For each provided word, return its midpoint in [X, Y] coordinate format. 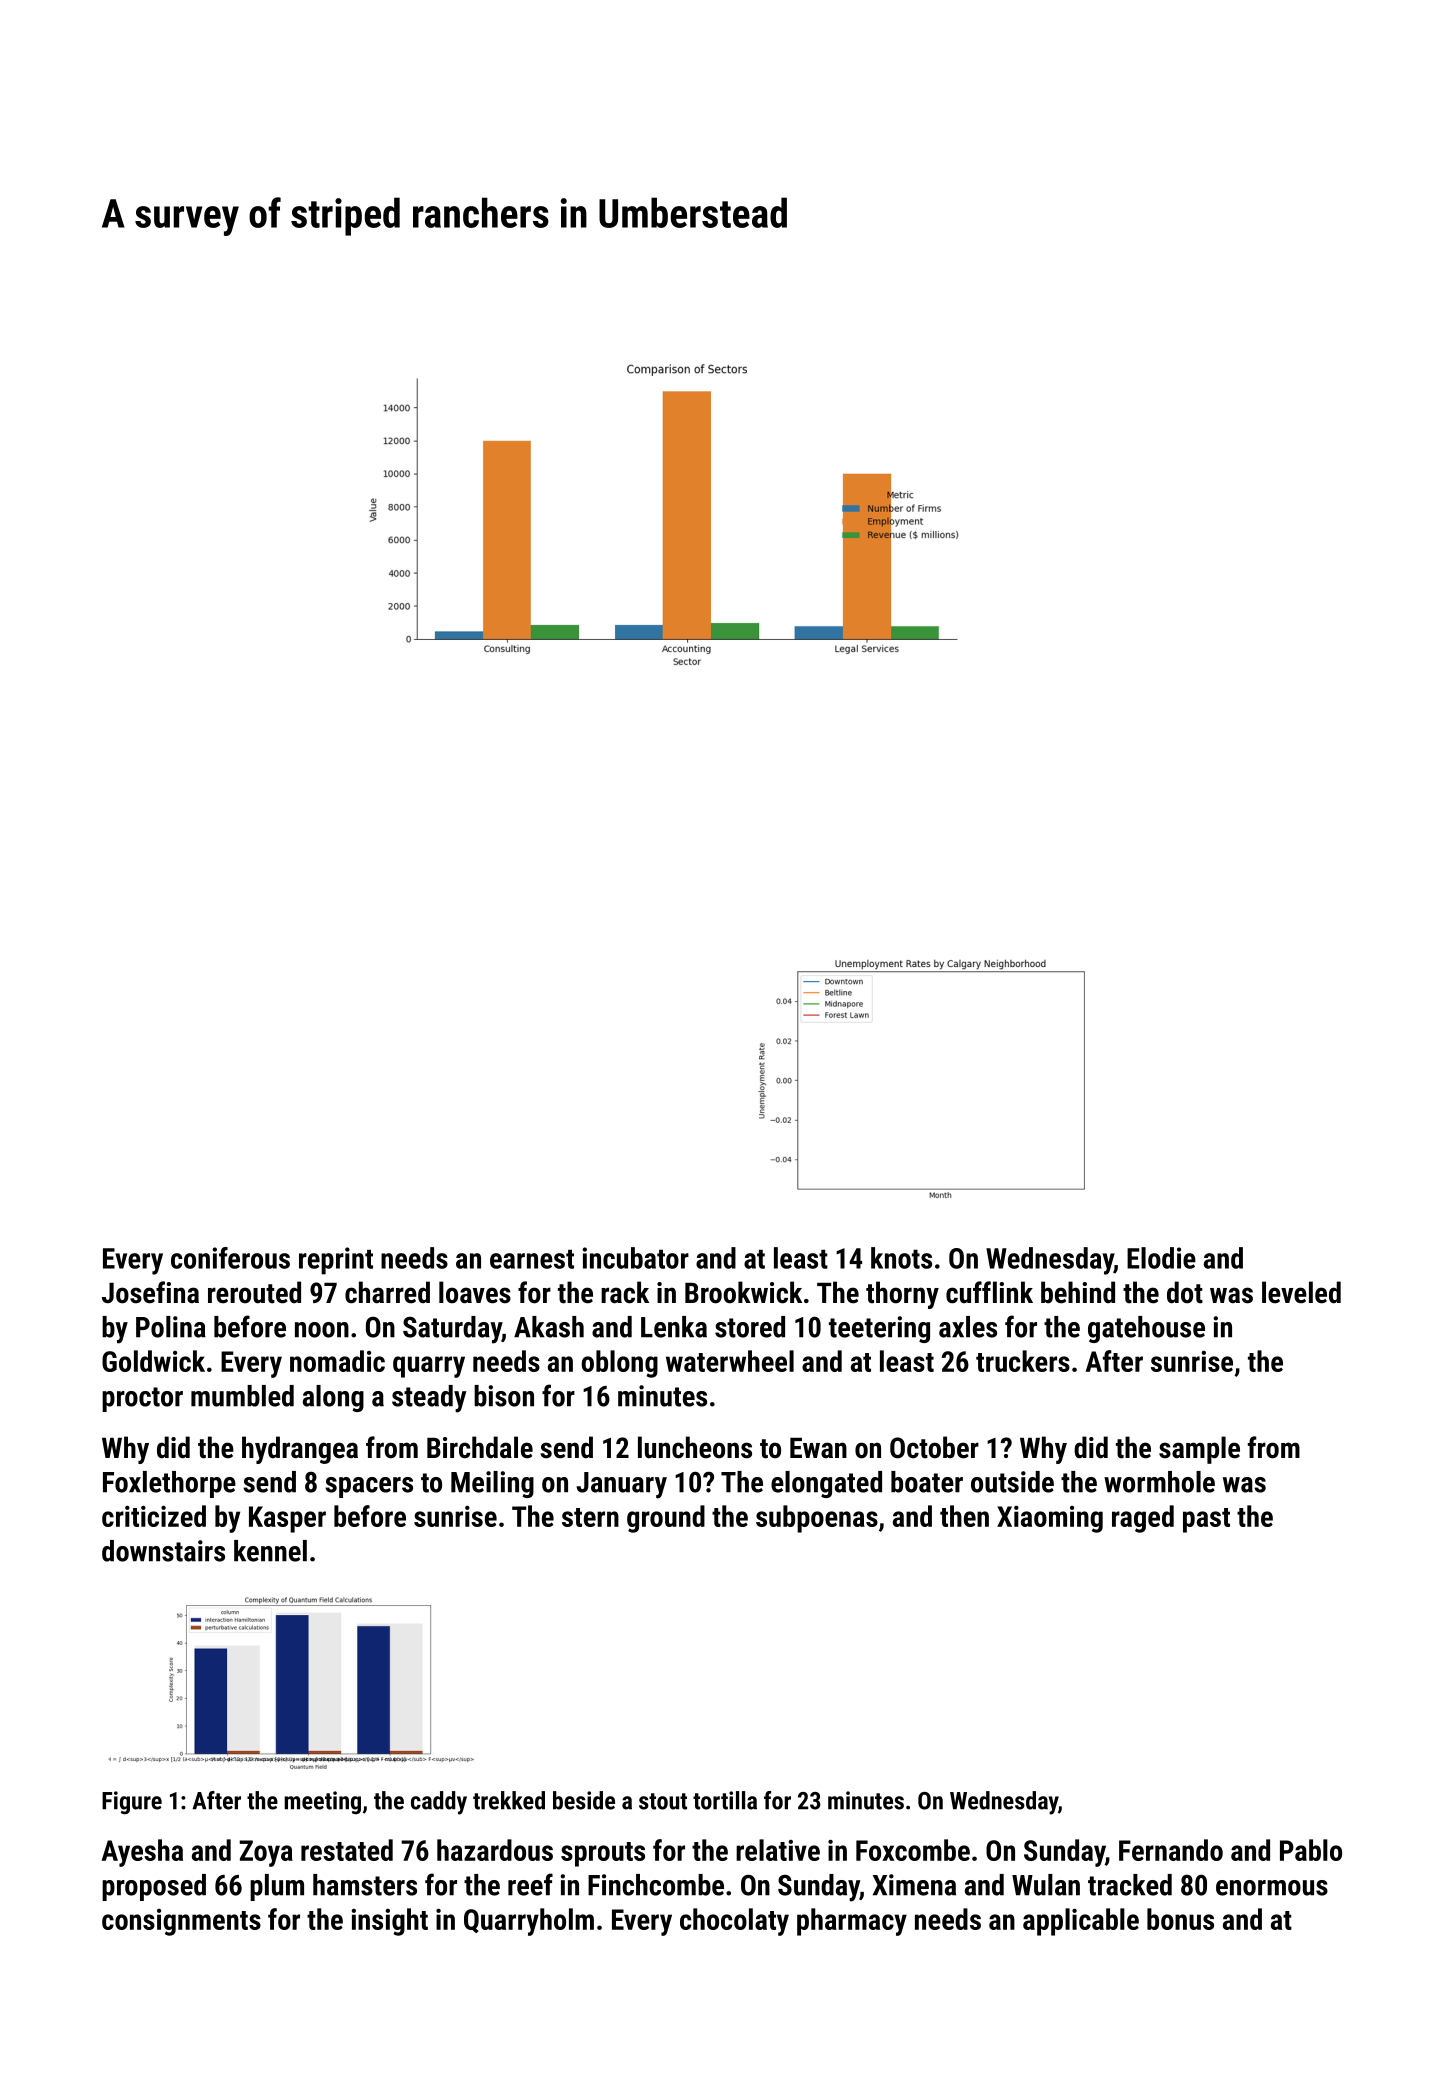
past [1206, 1520]
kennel [270, 1551]
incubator [635, 1258]
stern [590, 1517]
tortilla [725, 1800]
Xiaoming [1050, 1519]
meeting [322, 1803]
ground [666, 1519]
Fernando [1171, 1850]
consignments [181, 1922]
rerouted [254, 1292]
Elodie [1161, 1258]
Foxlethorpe [169, 1484]
